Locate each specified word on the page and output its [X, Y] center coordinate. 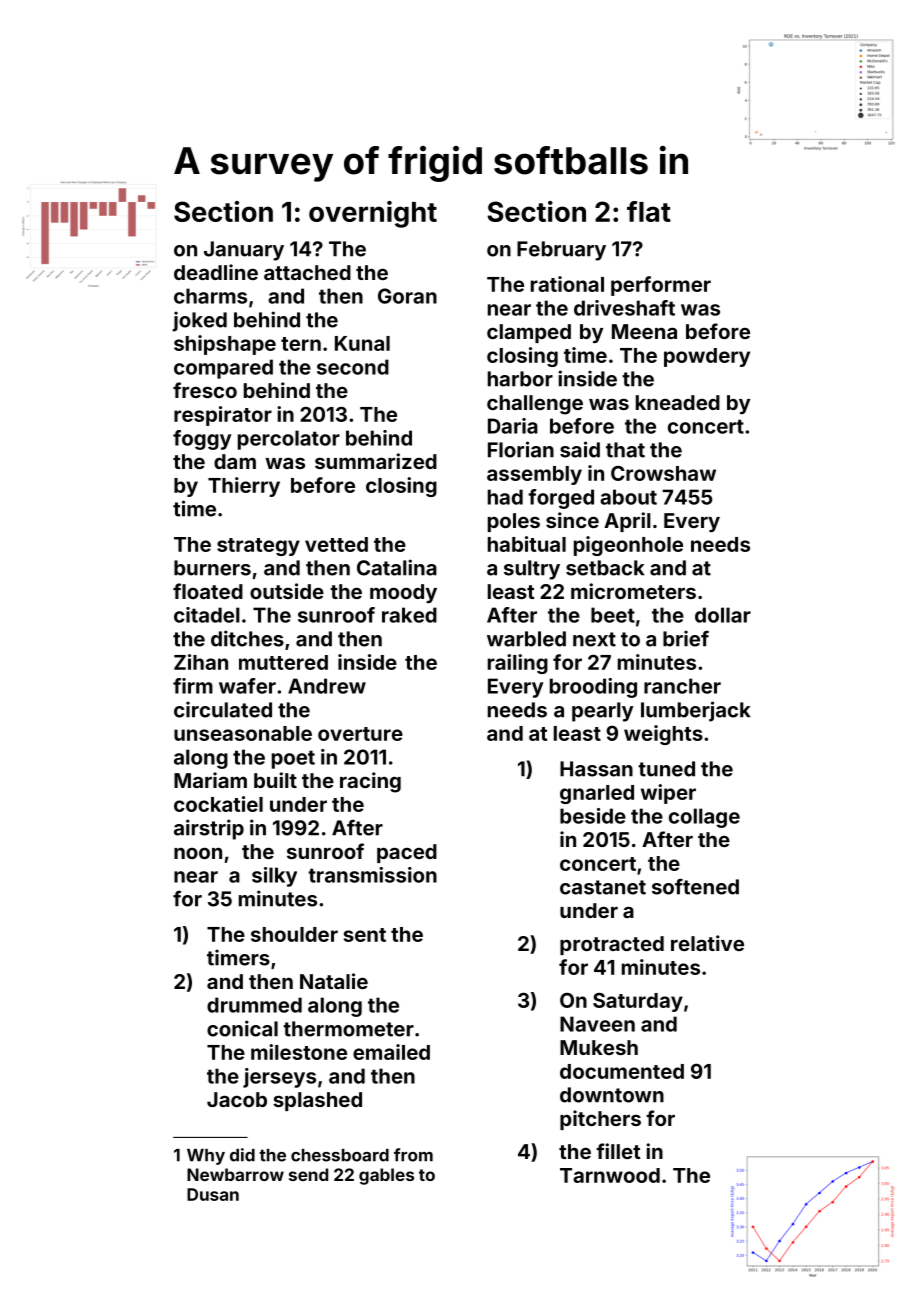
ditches [247, 638]
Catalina [397, 567]
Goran [407, 296]
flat [649, 211]
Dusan [213, 1194]
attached [307, 272]
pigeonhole [628, 546]
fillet [618, 1151]
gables [386, 1176]
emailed [391, 1052]
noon [198, 853]
